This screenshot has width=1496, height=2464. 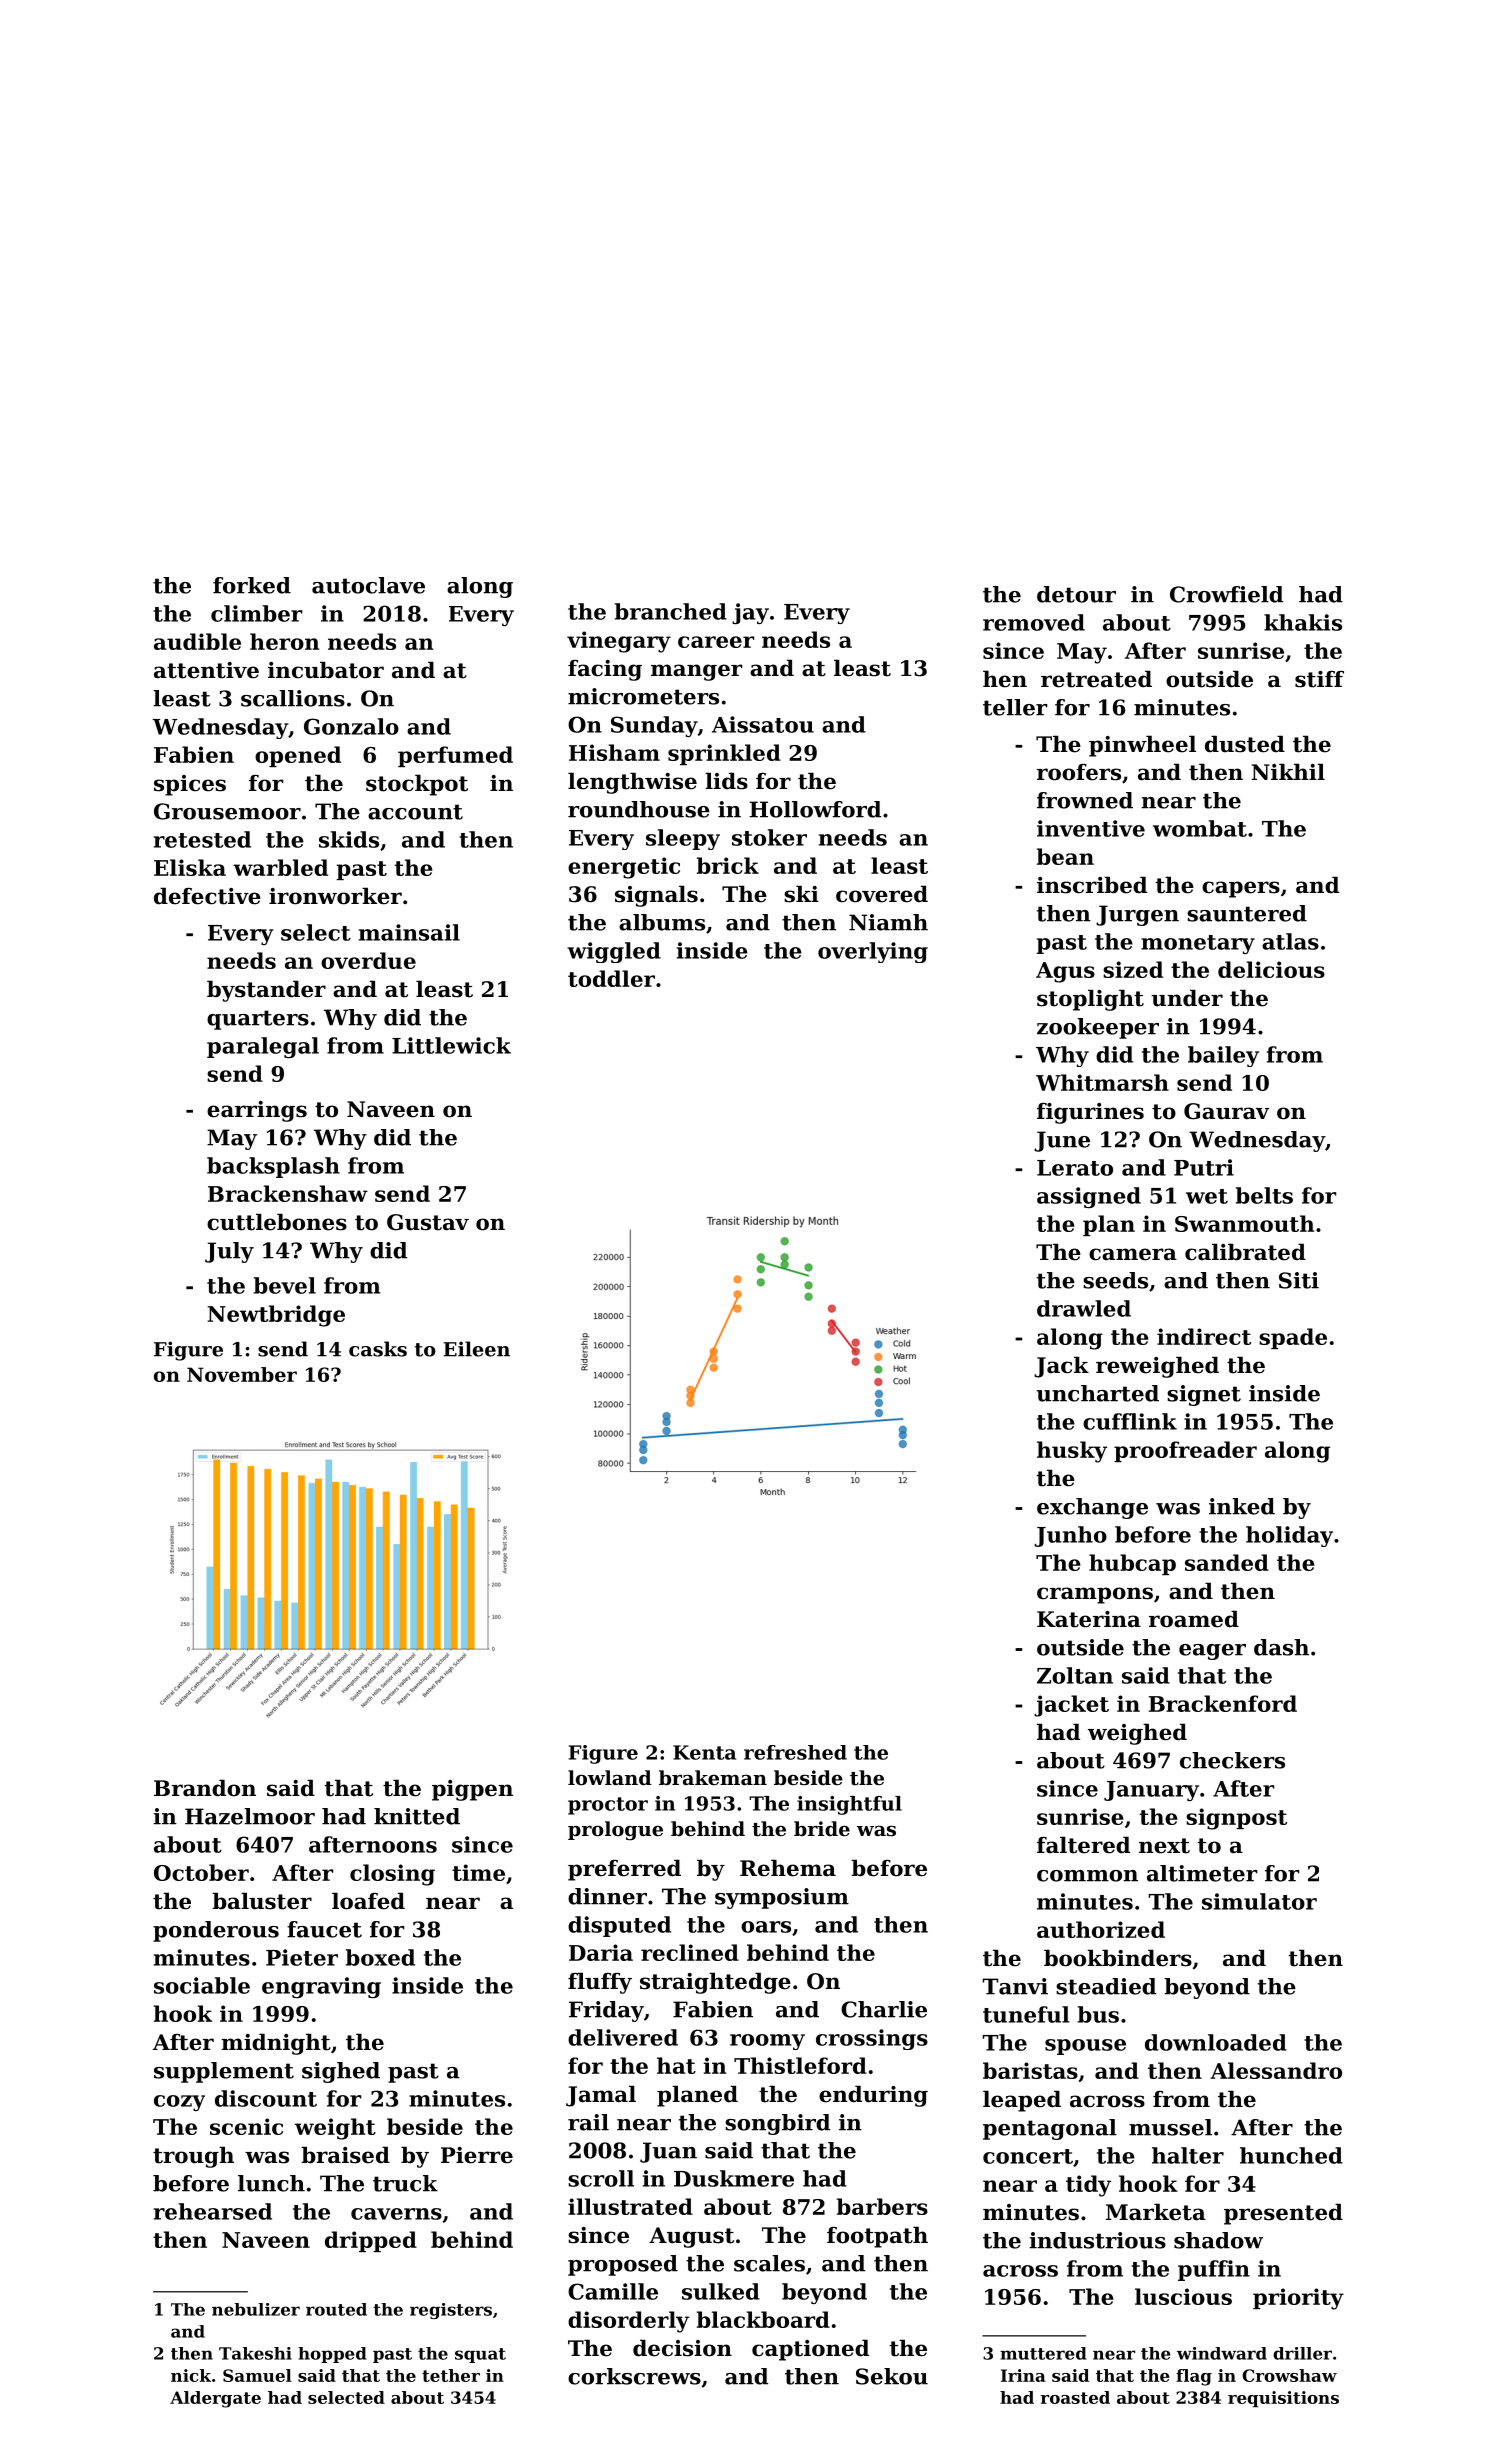 I want to click on scallions, so click(x=293, y=698).
